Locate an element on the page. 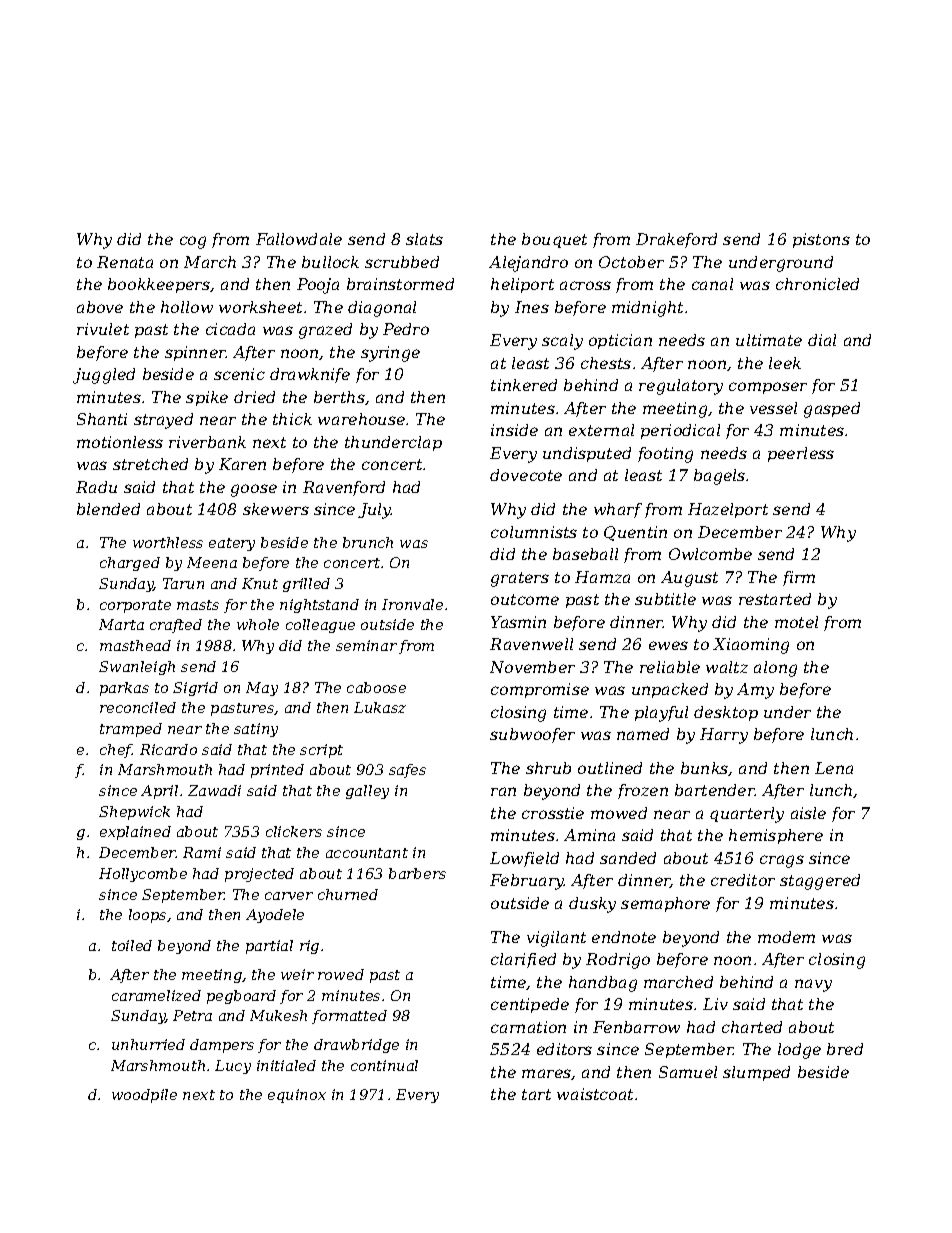 The height and width of the image is (1233, 952). bagels is located at coordinates (719, 477).
